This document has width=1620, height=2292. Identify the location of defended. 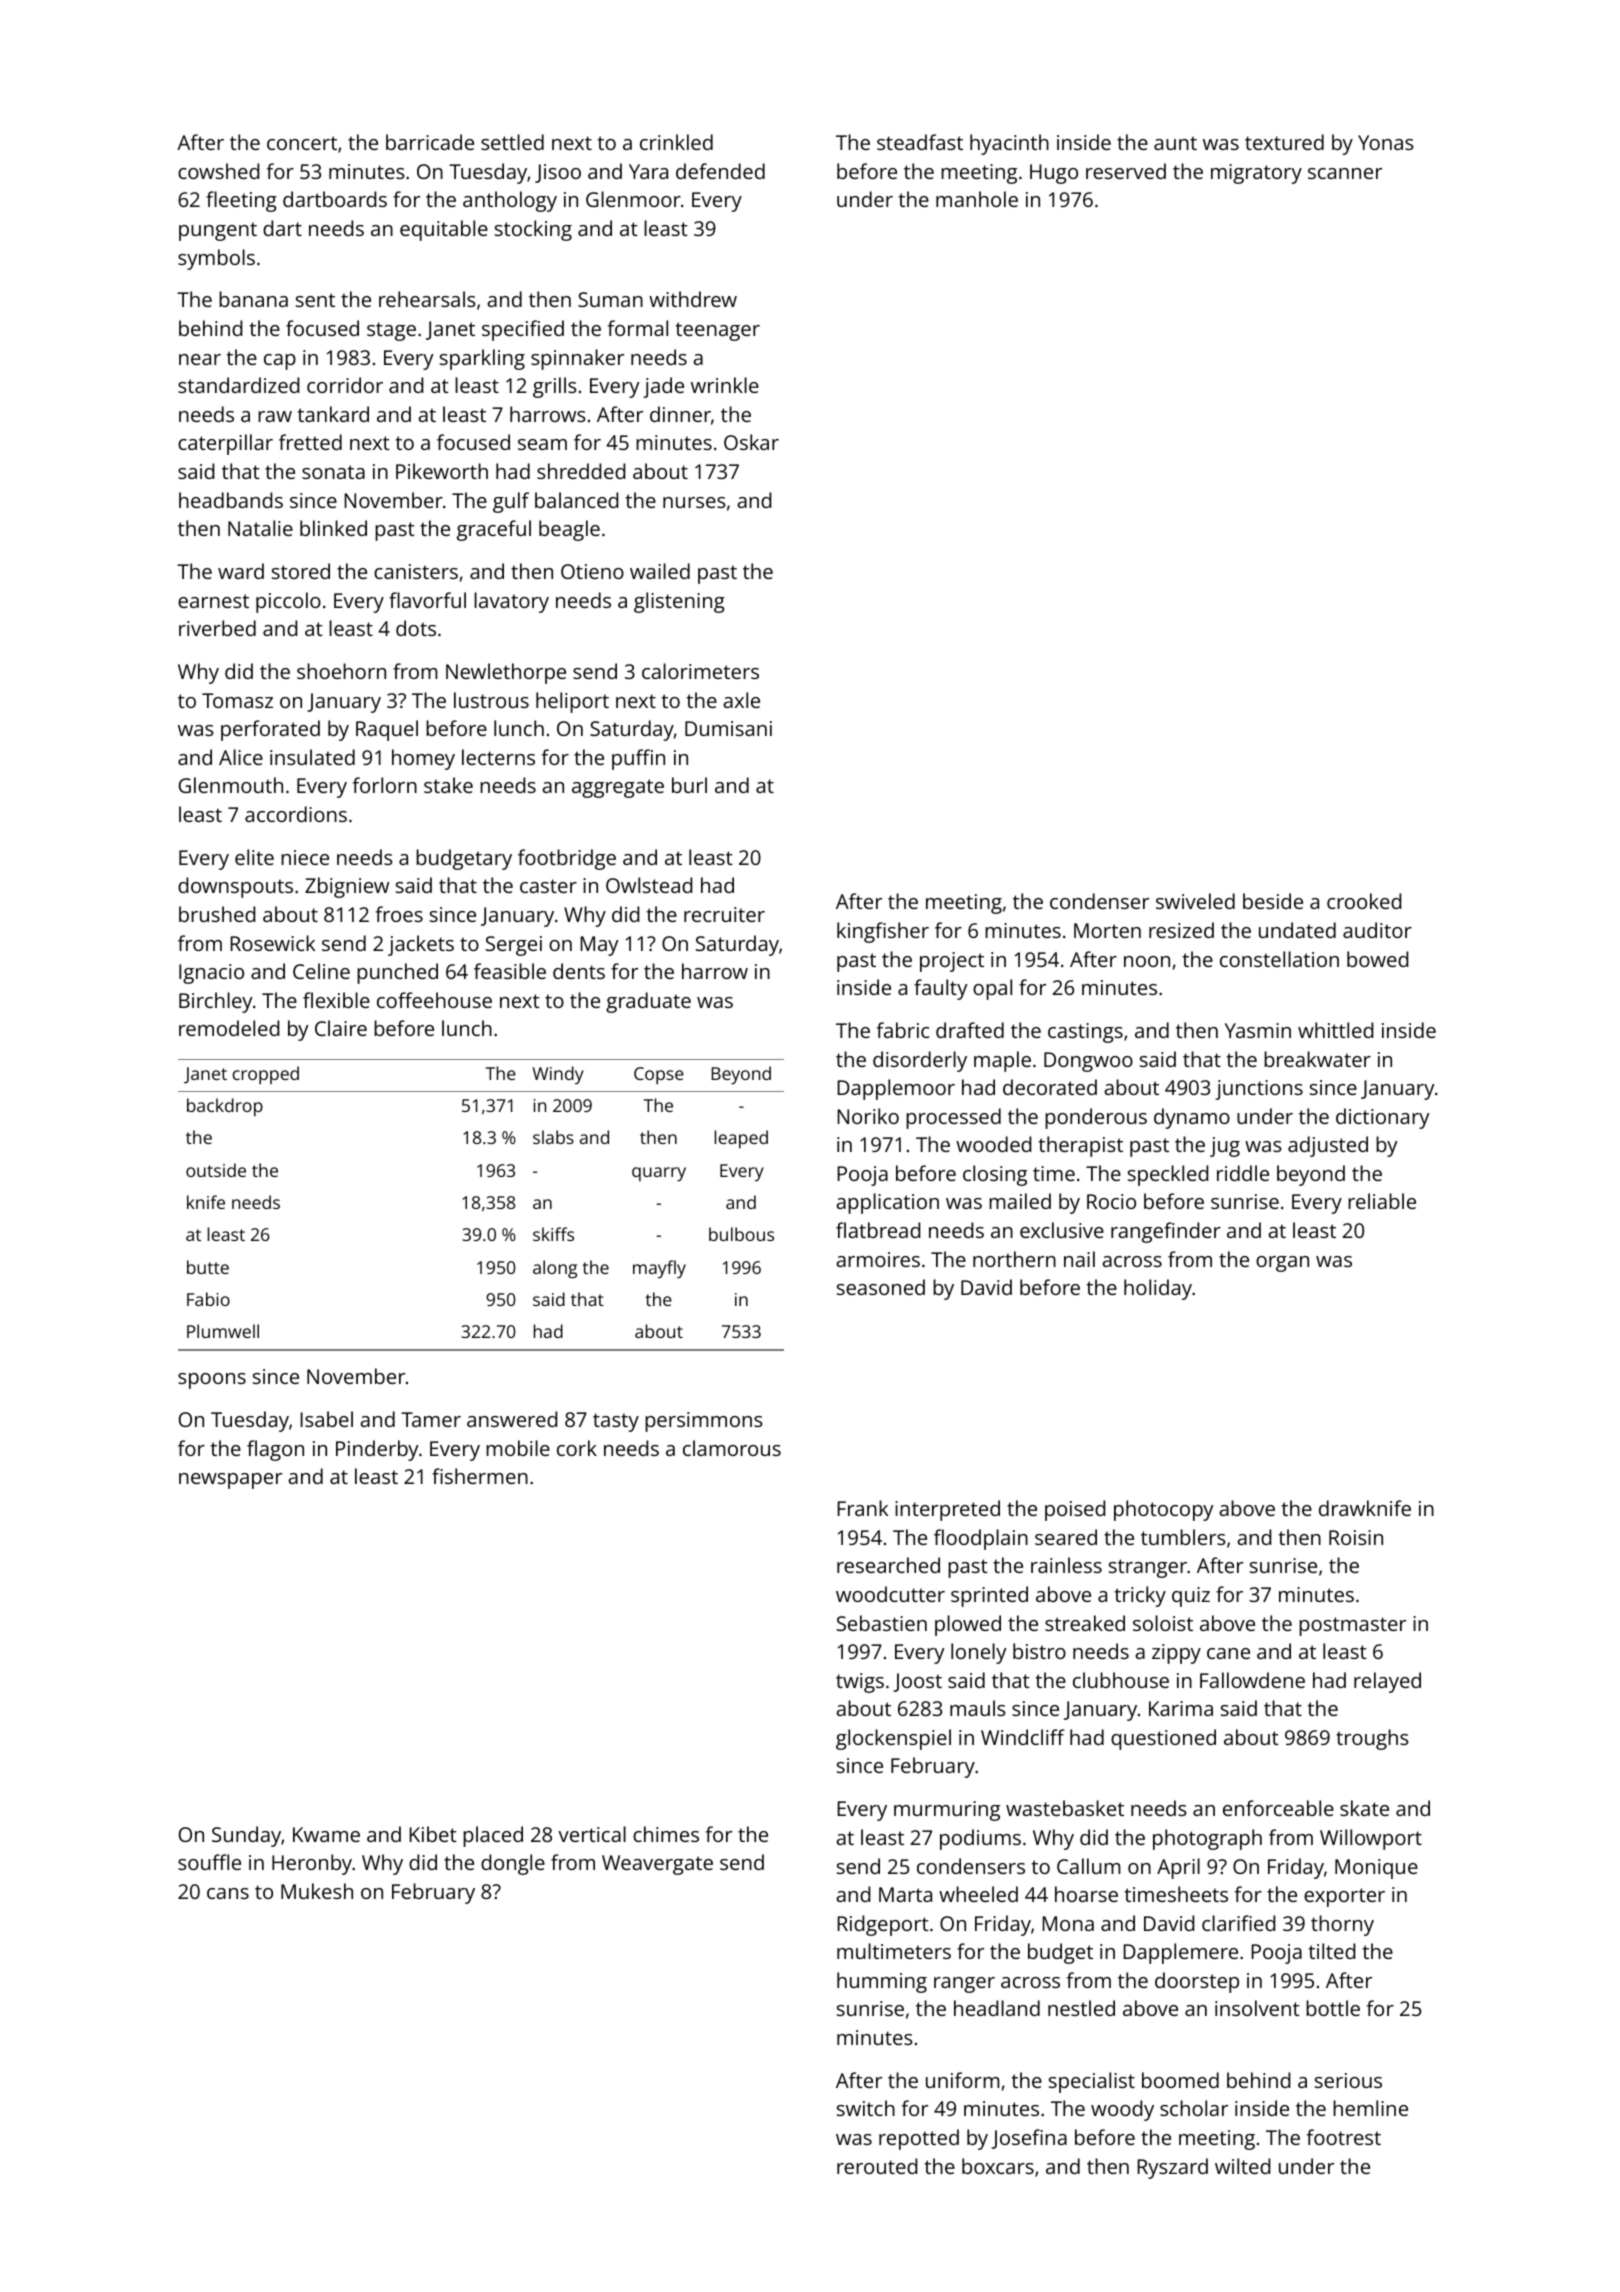
(720, 171).
